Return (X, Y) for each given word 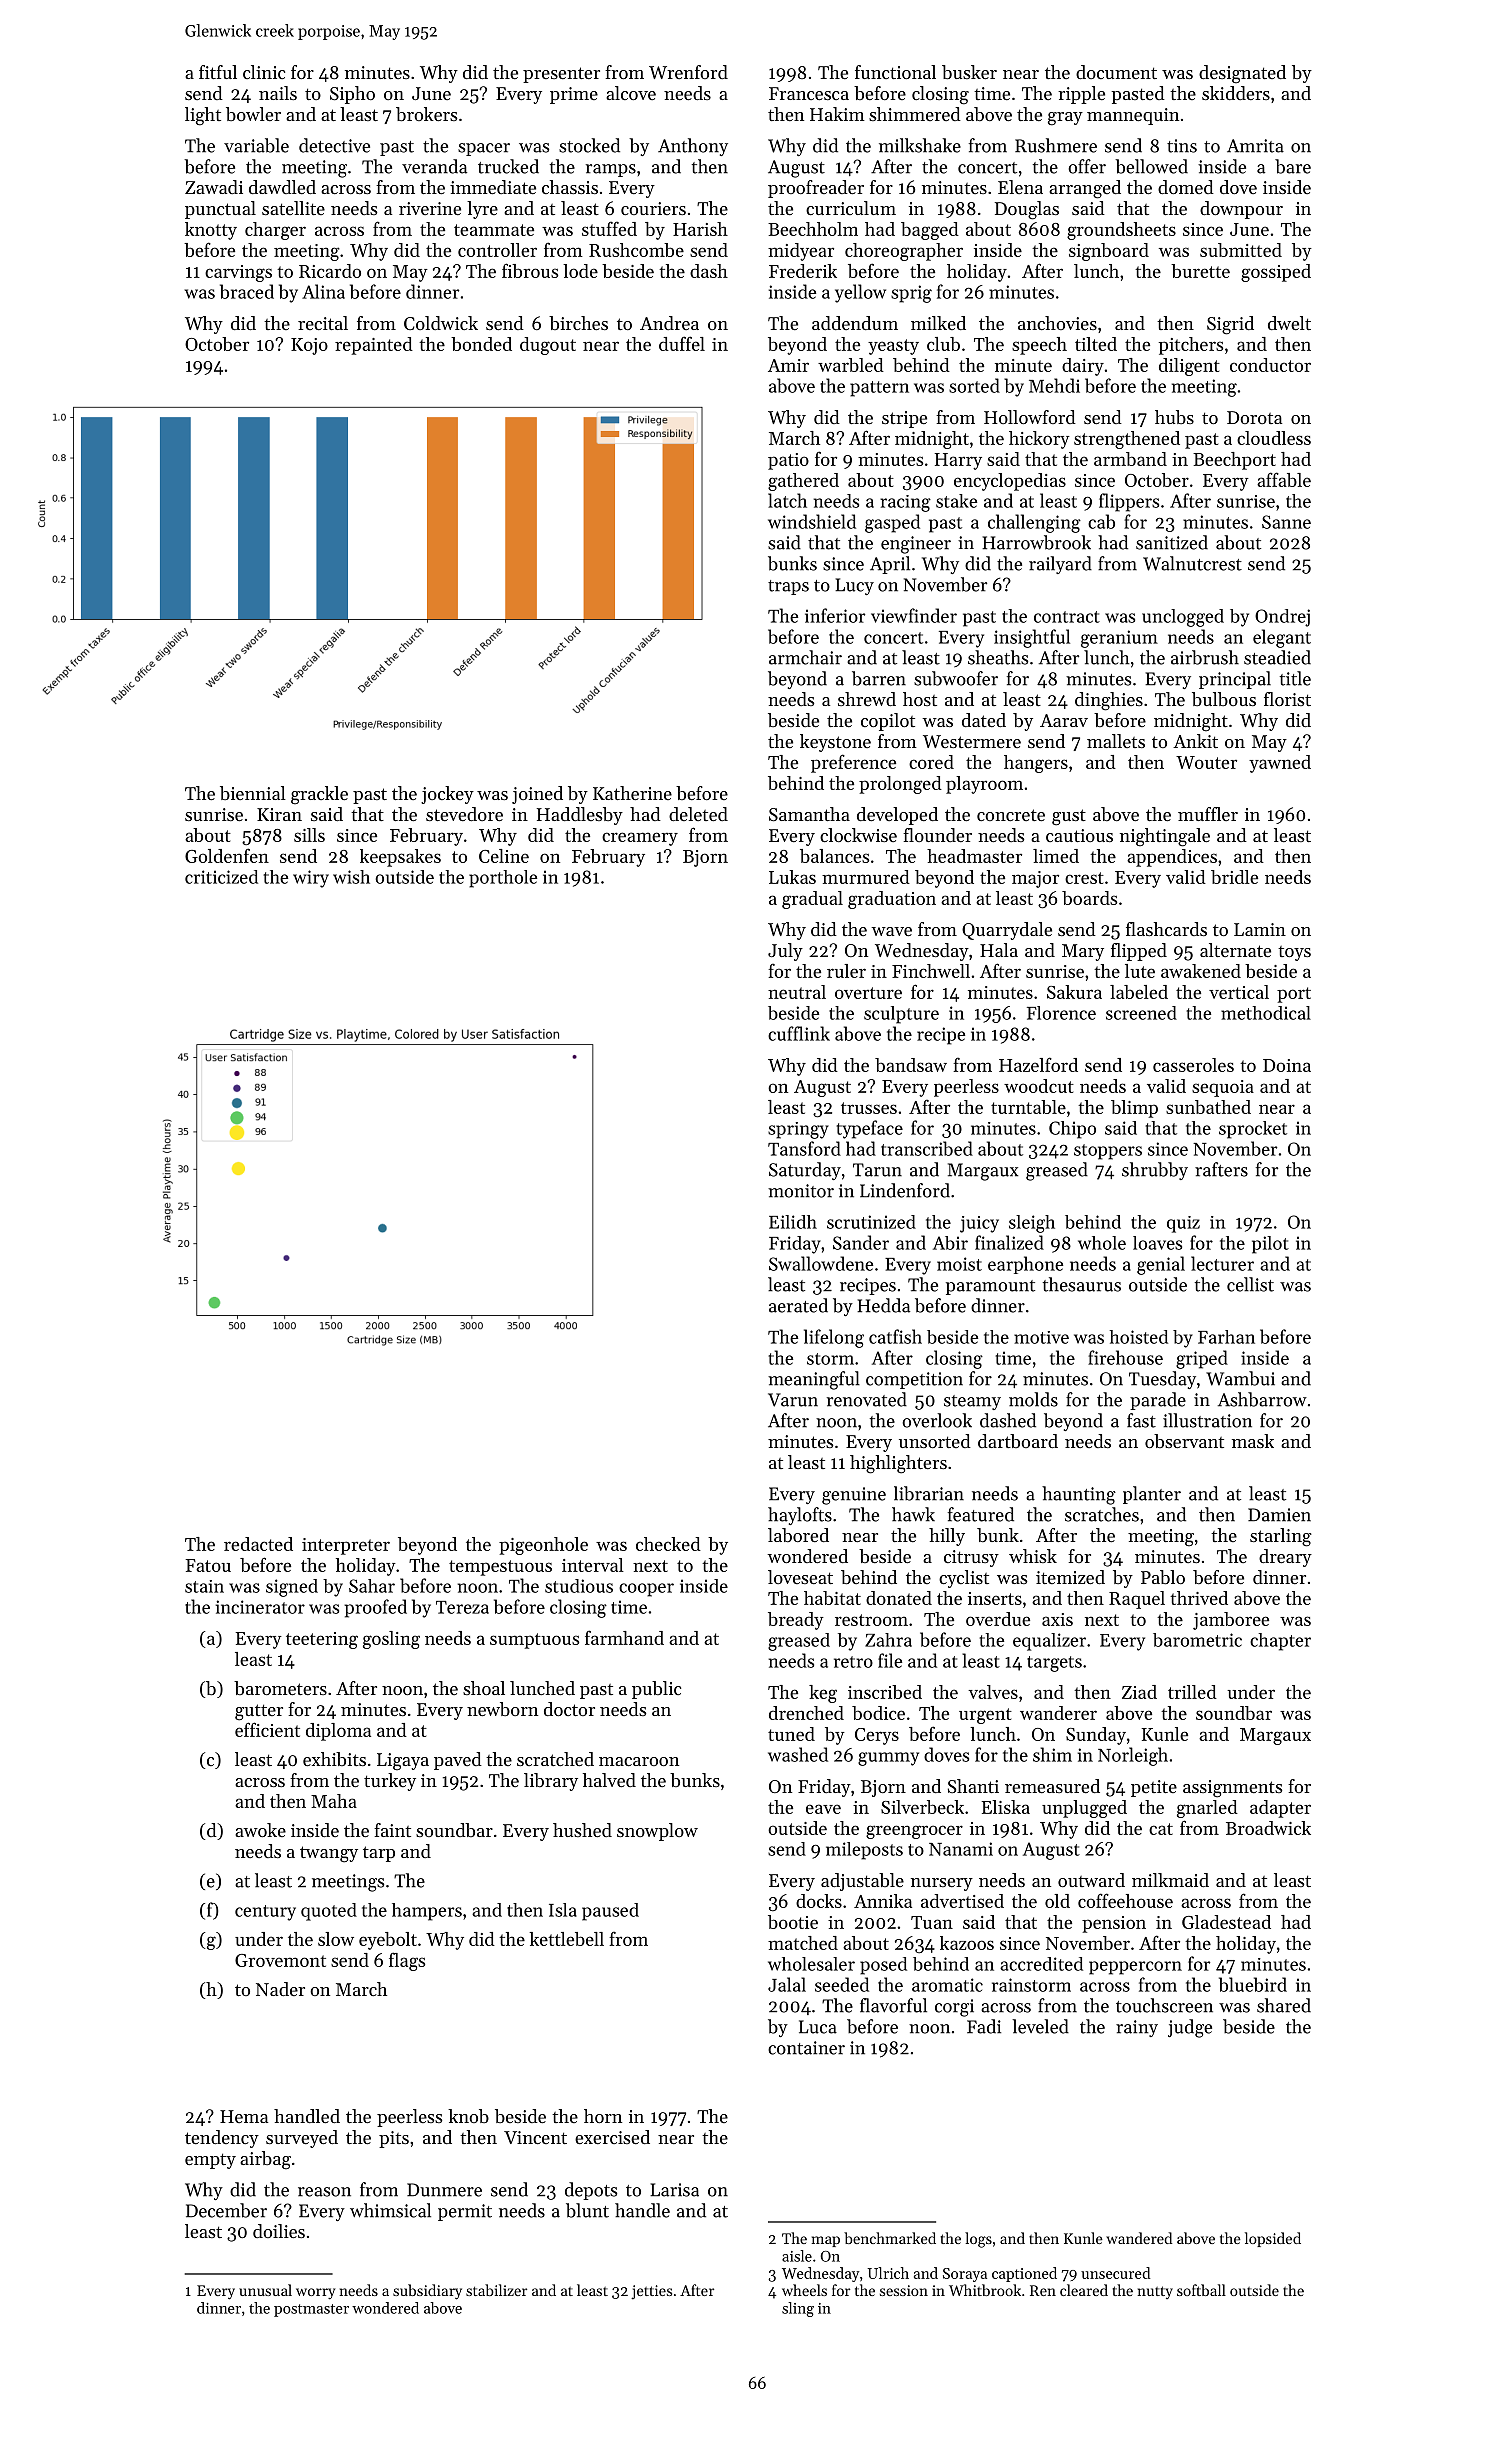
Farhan (1226, 1337)
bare (1293, 166)
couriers (653, 208)
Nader (280, 1989)
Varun (793, 1400)
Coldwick (441, 323)
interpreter (346, 1546)
